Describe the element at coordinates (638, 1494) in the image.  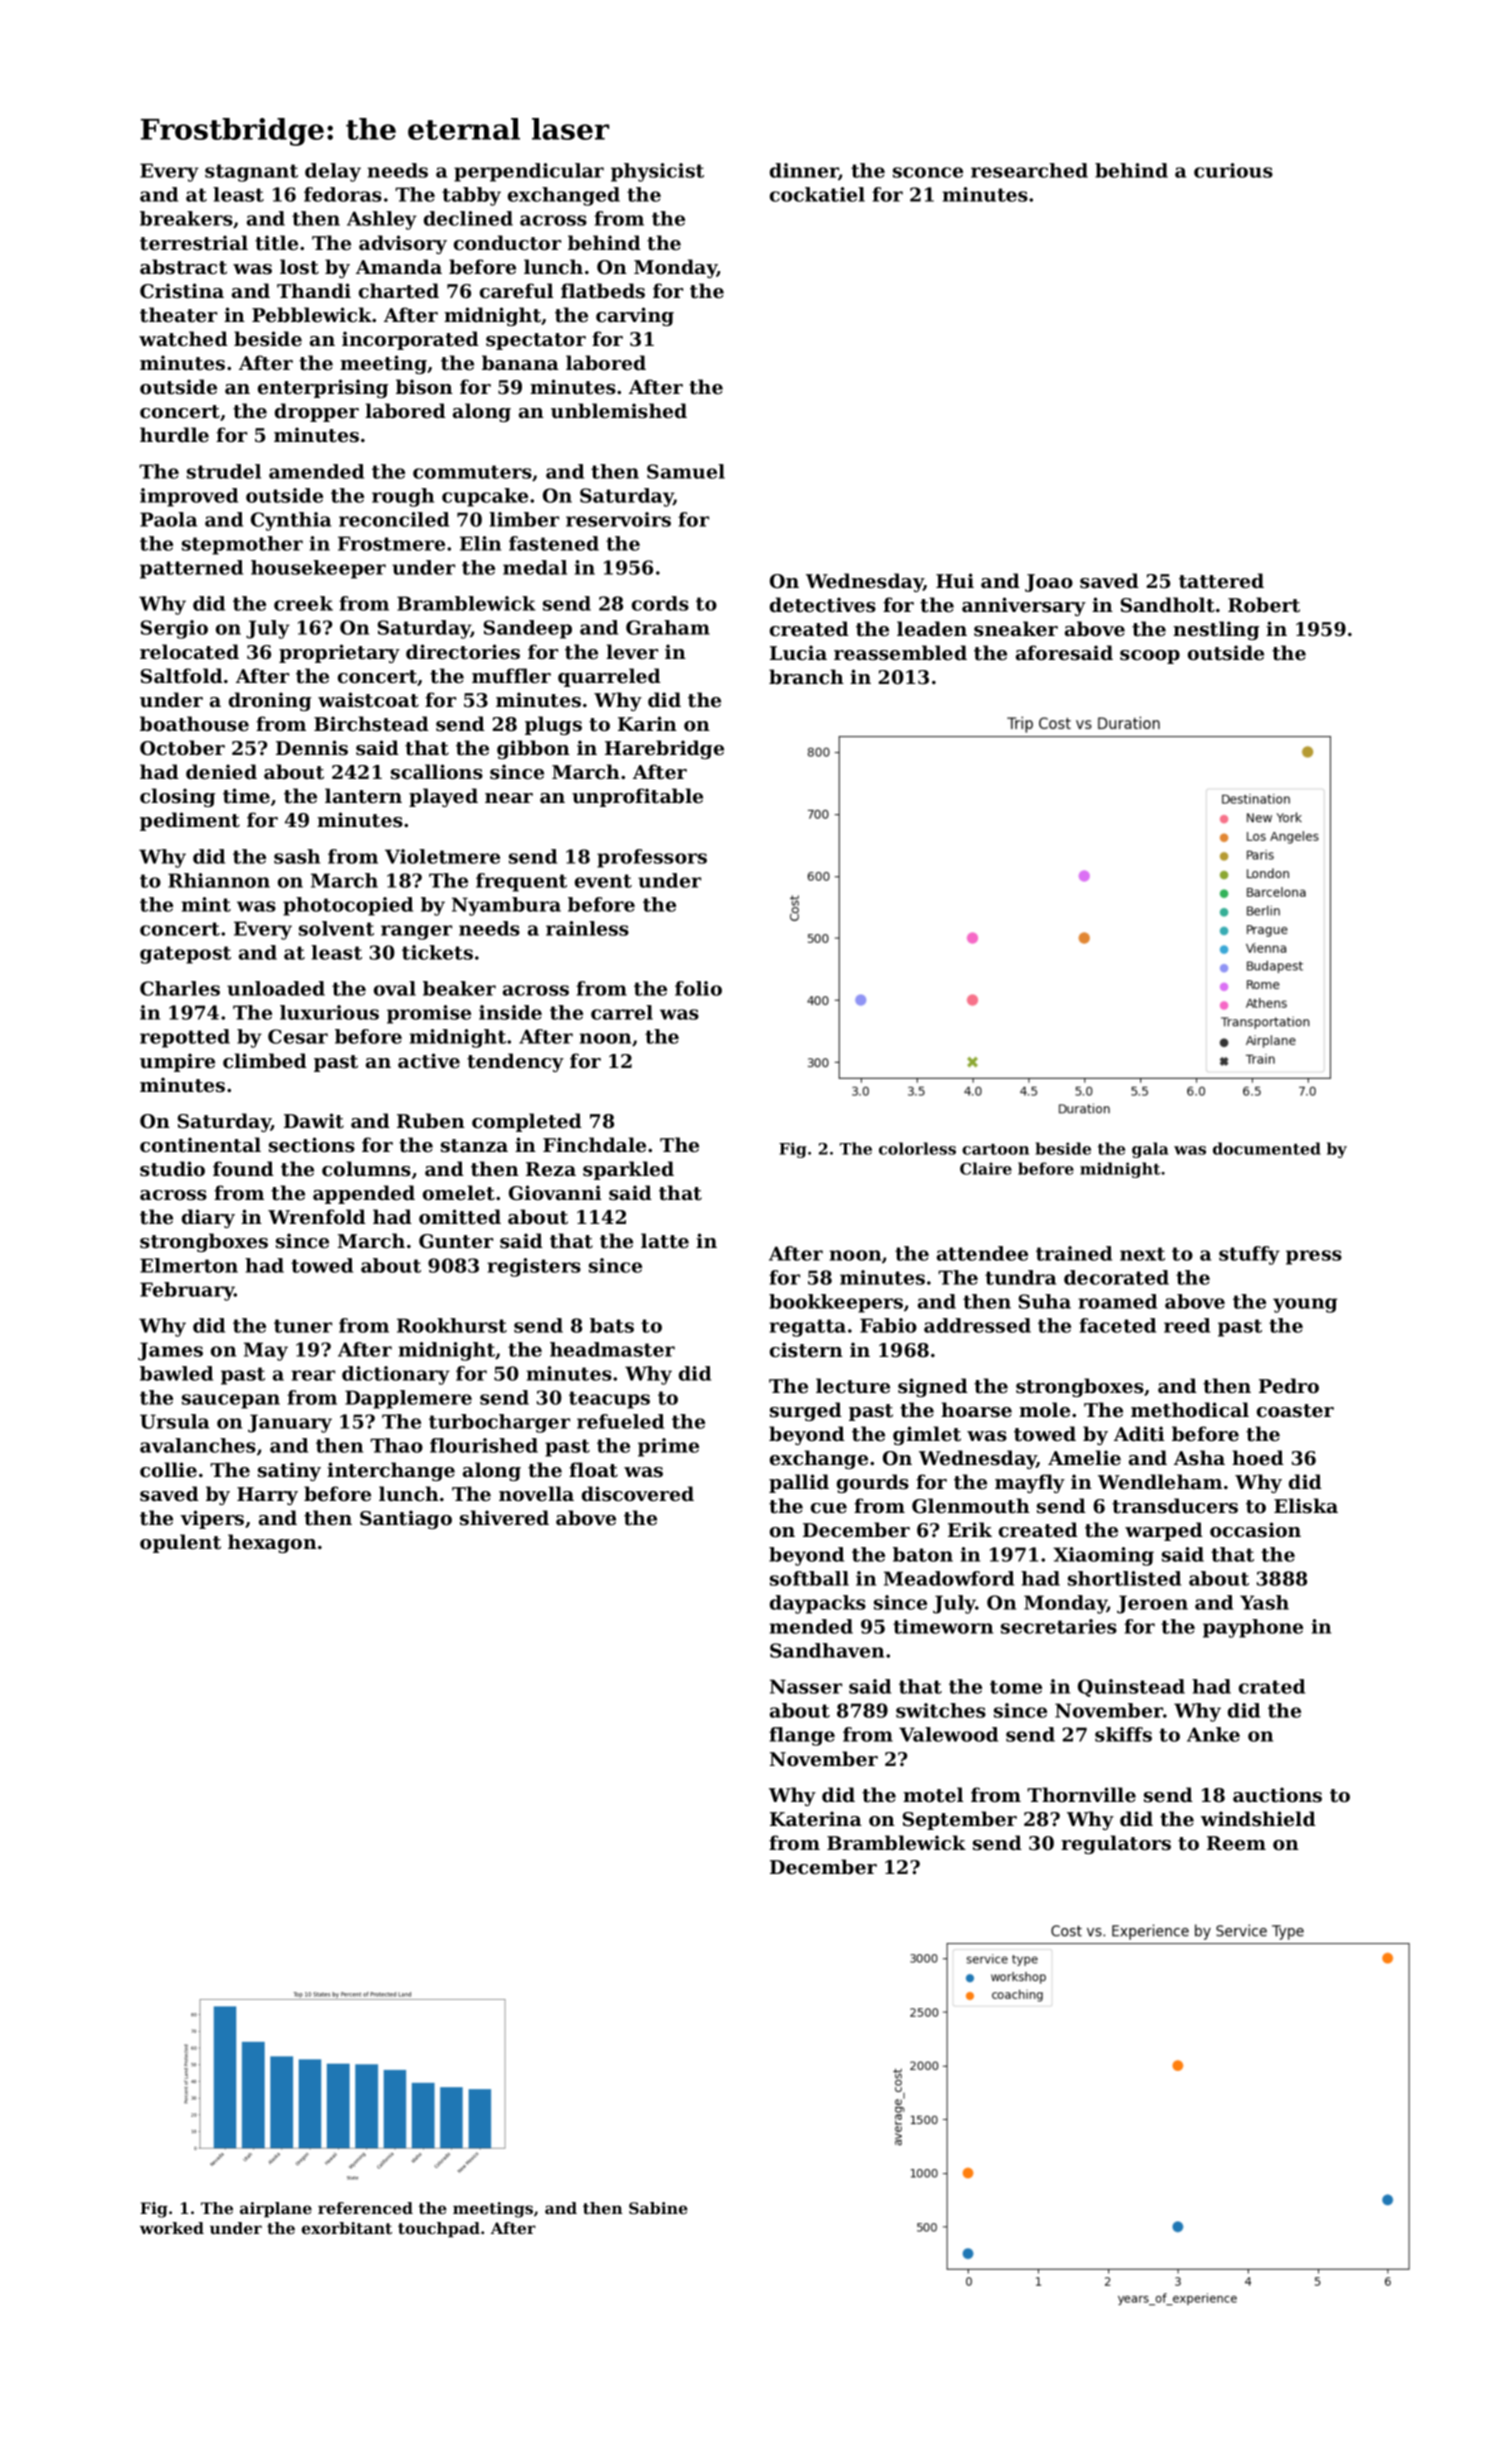
I see `discovered` at that location.
